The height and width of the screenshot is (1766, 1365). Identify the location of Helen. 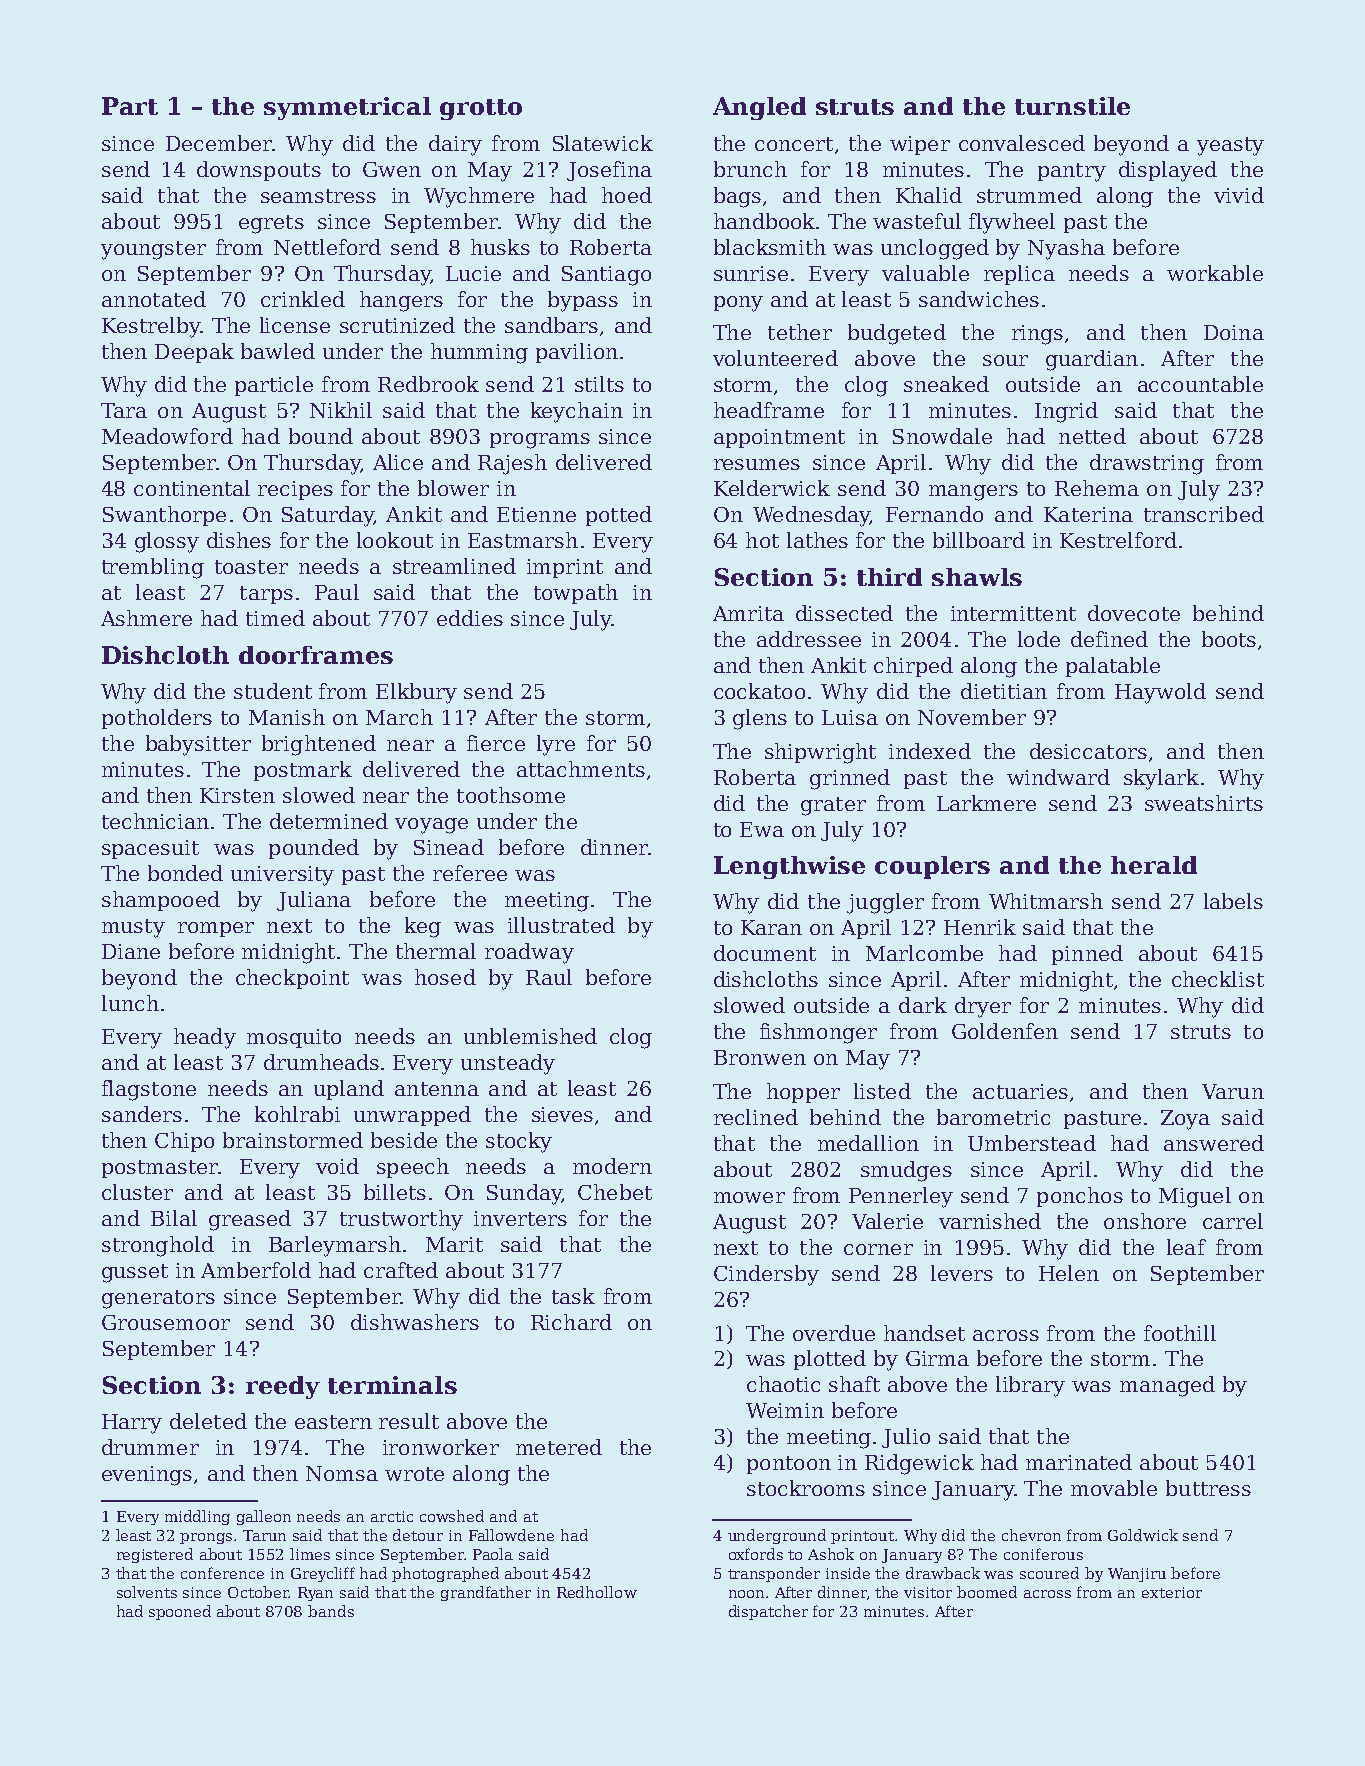
(1069, 1273).
